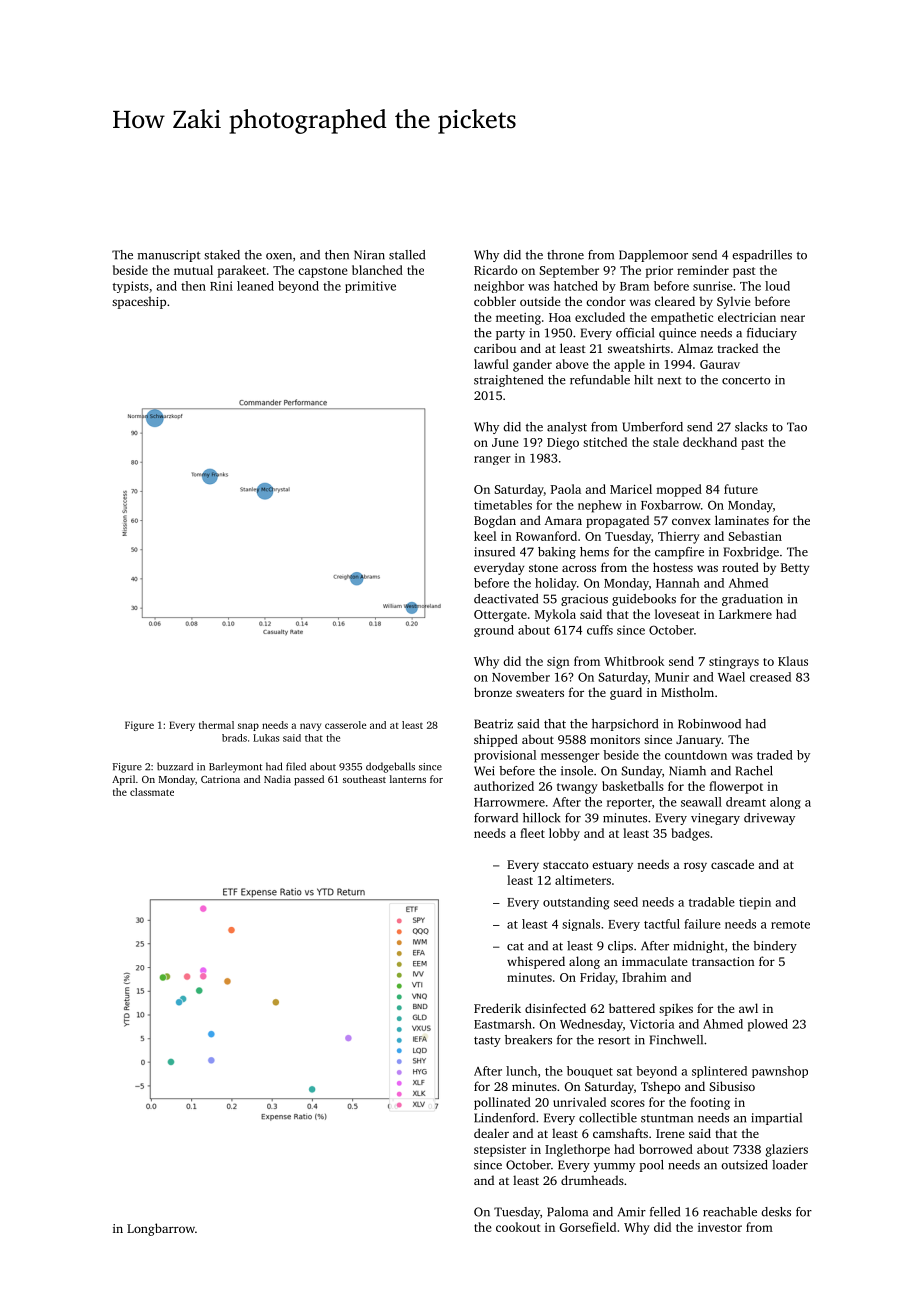 The width and height of the screenshot is (924, 1308). I want to click on spaceship, so click(139, 302).
